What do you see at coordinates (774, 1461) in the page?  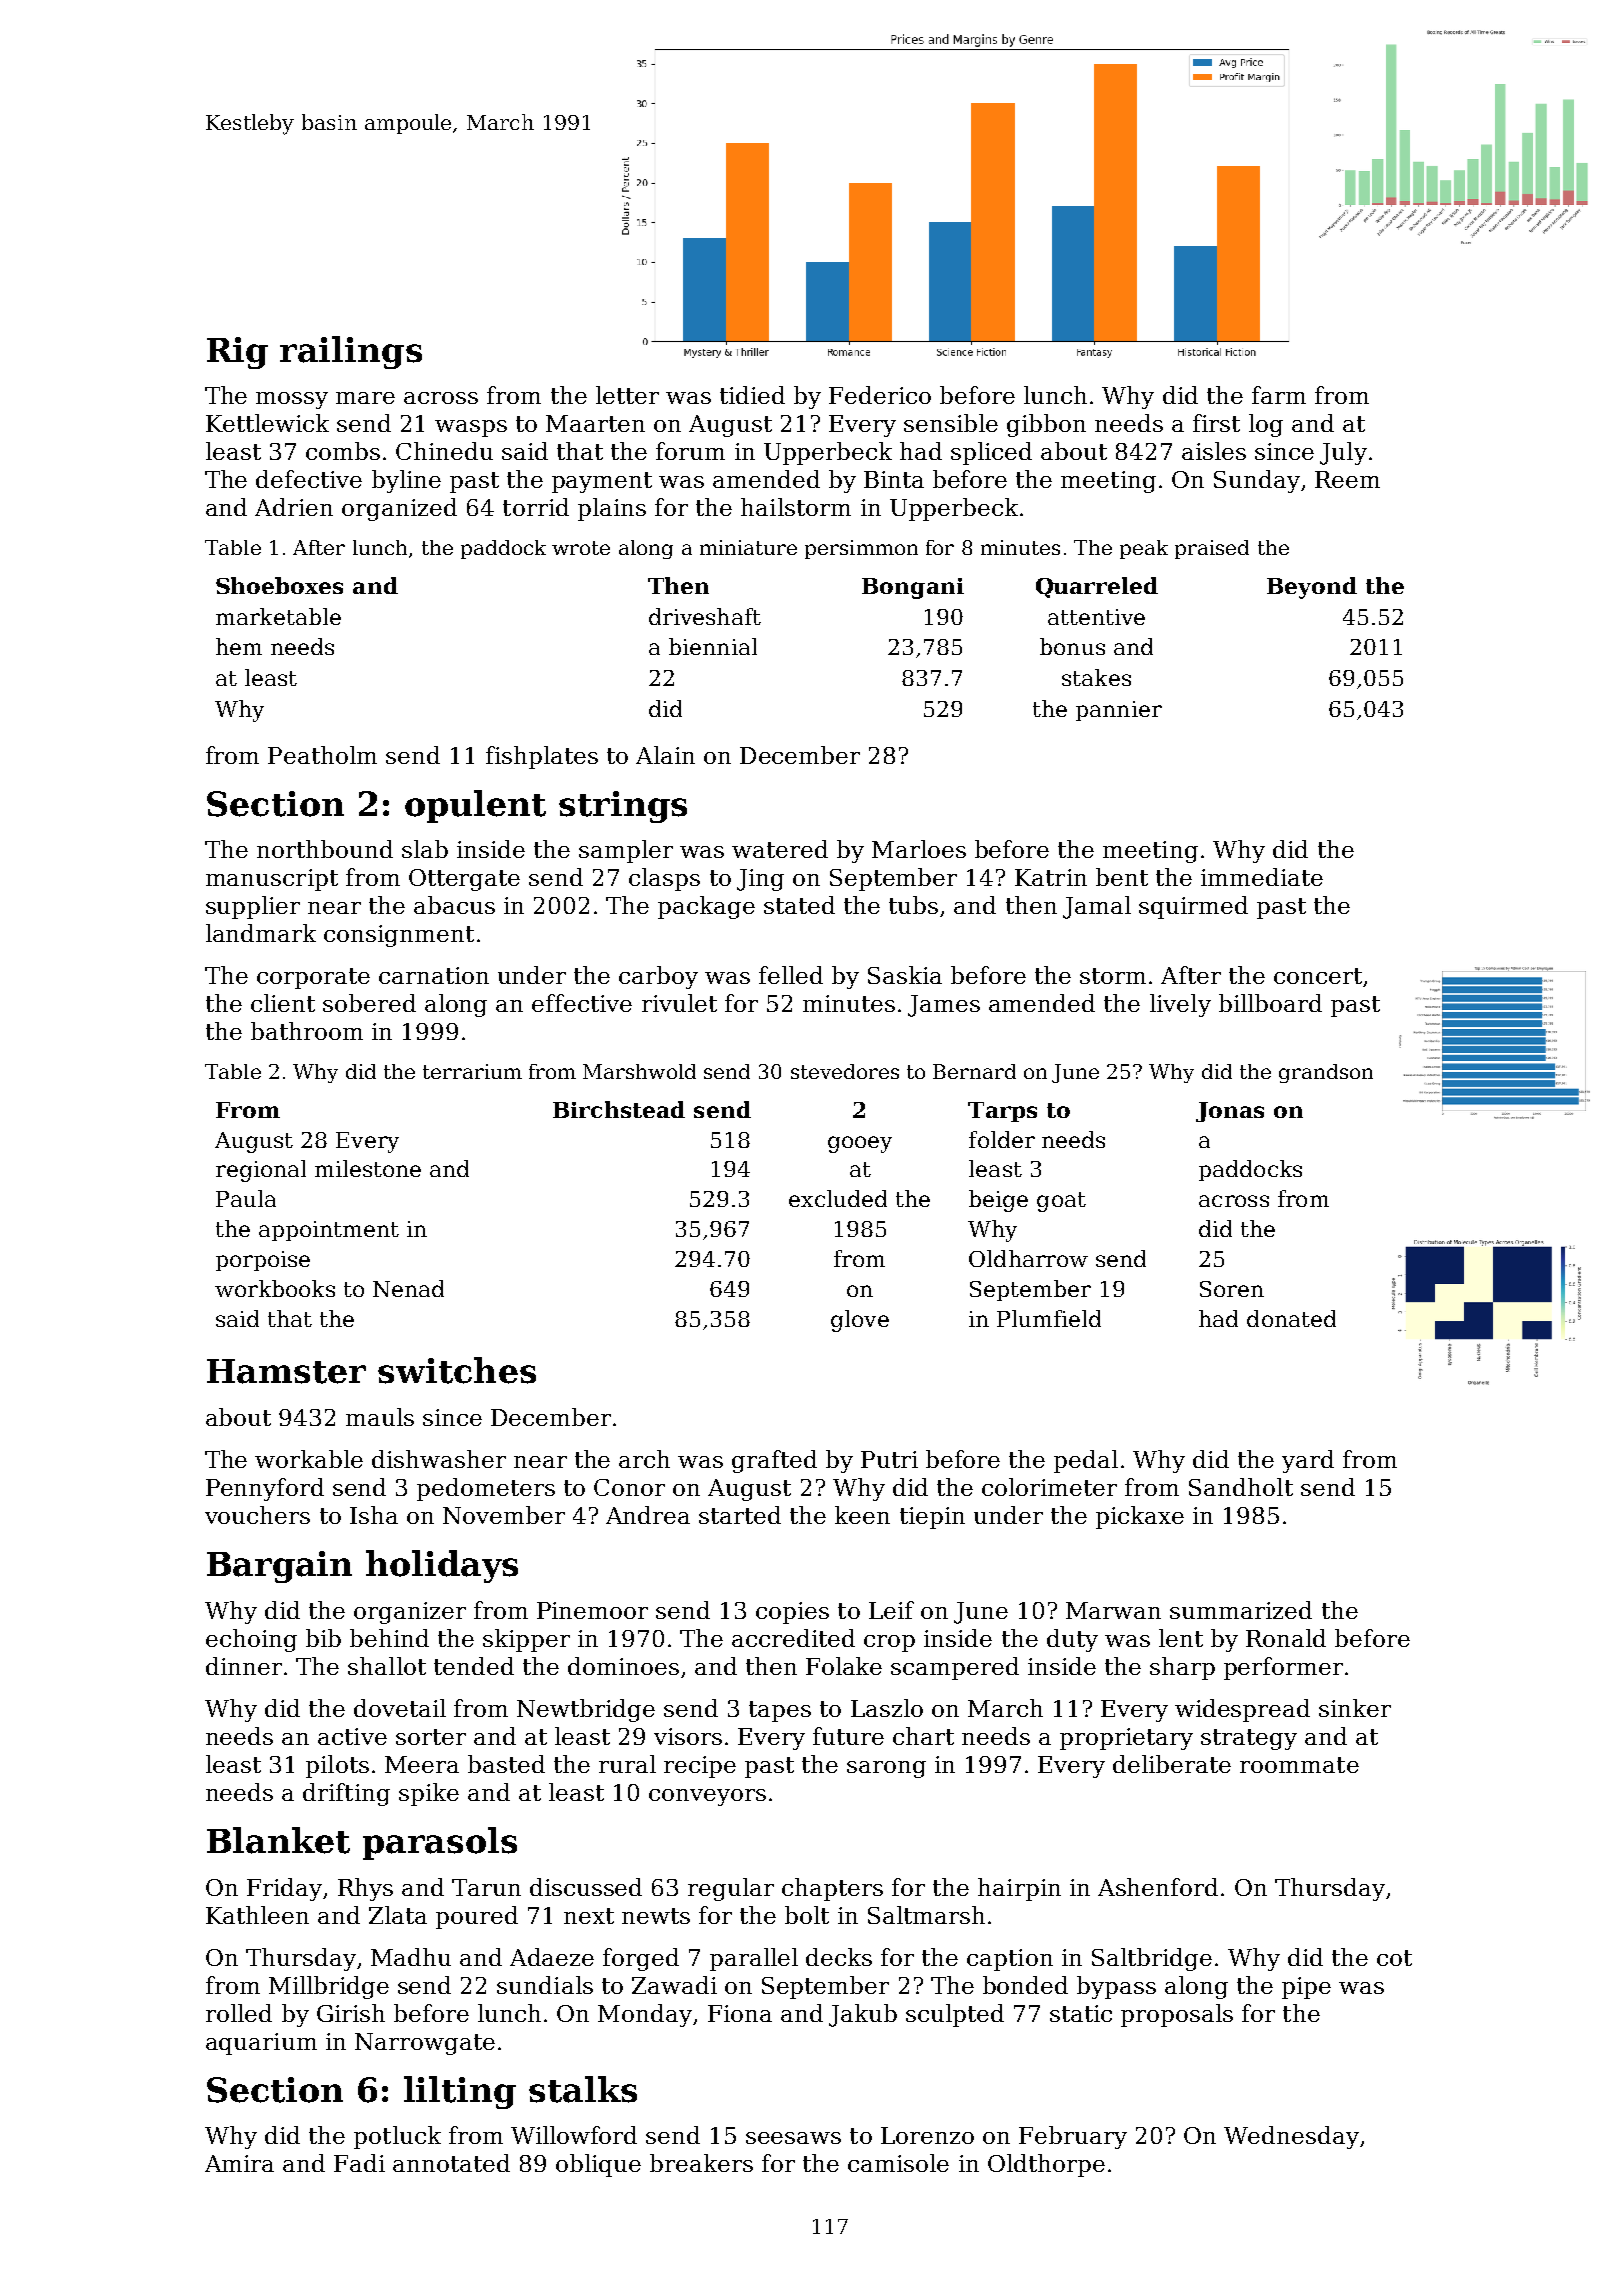 I see `grafted` at bounding box center [774, 1461].
